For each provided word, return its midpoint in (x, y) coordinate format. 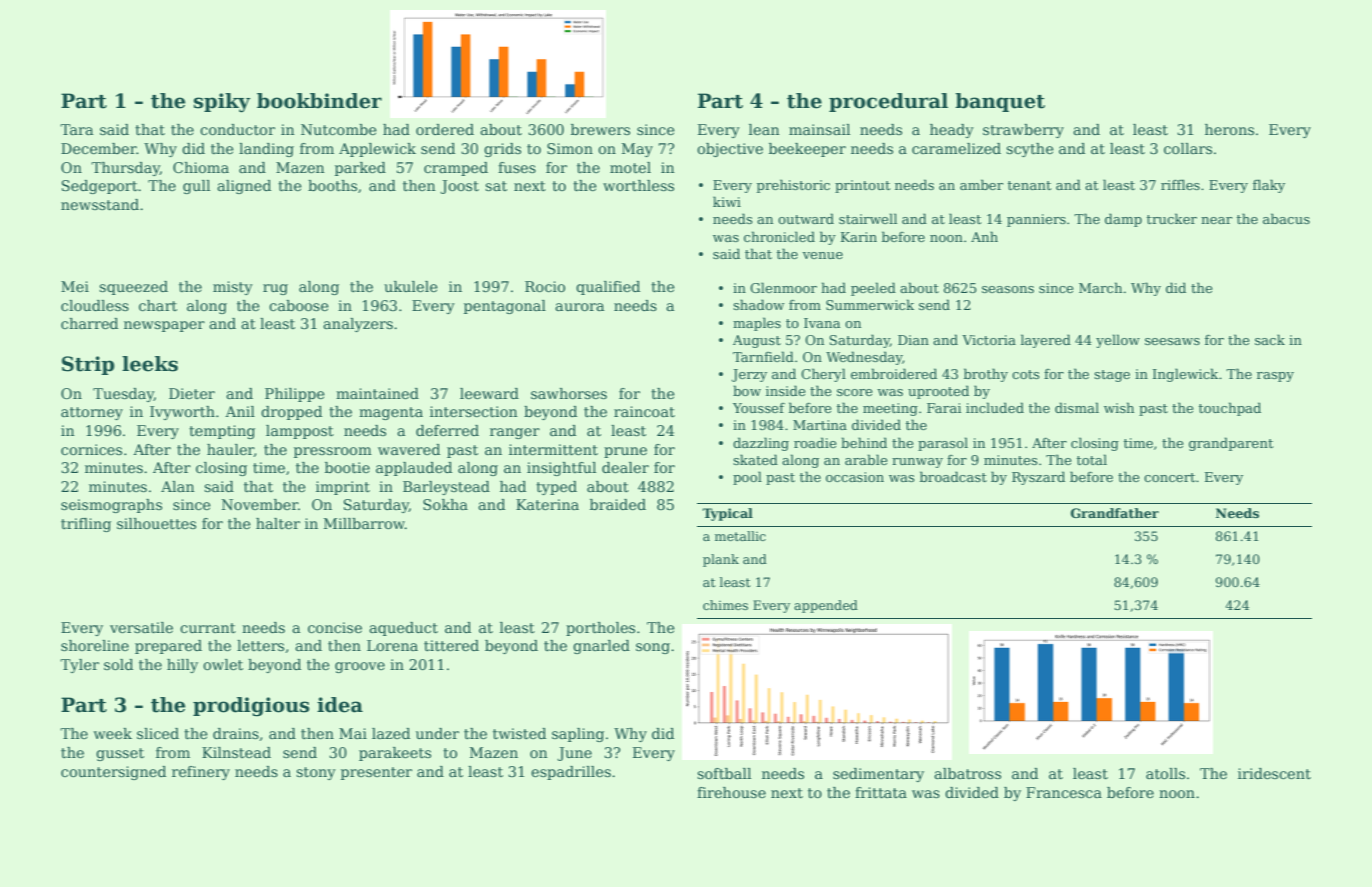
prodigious (251, 707)
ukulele (411, 286)
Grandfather (1115, 513)
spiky (222, 103)
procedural (888, 102)
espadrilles (571, 773)
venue (822, 255)
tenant (1029, 185)
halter (278, 523)
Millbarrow (364, 523)
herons (1229, 129)
